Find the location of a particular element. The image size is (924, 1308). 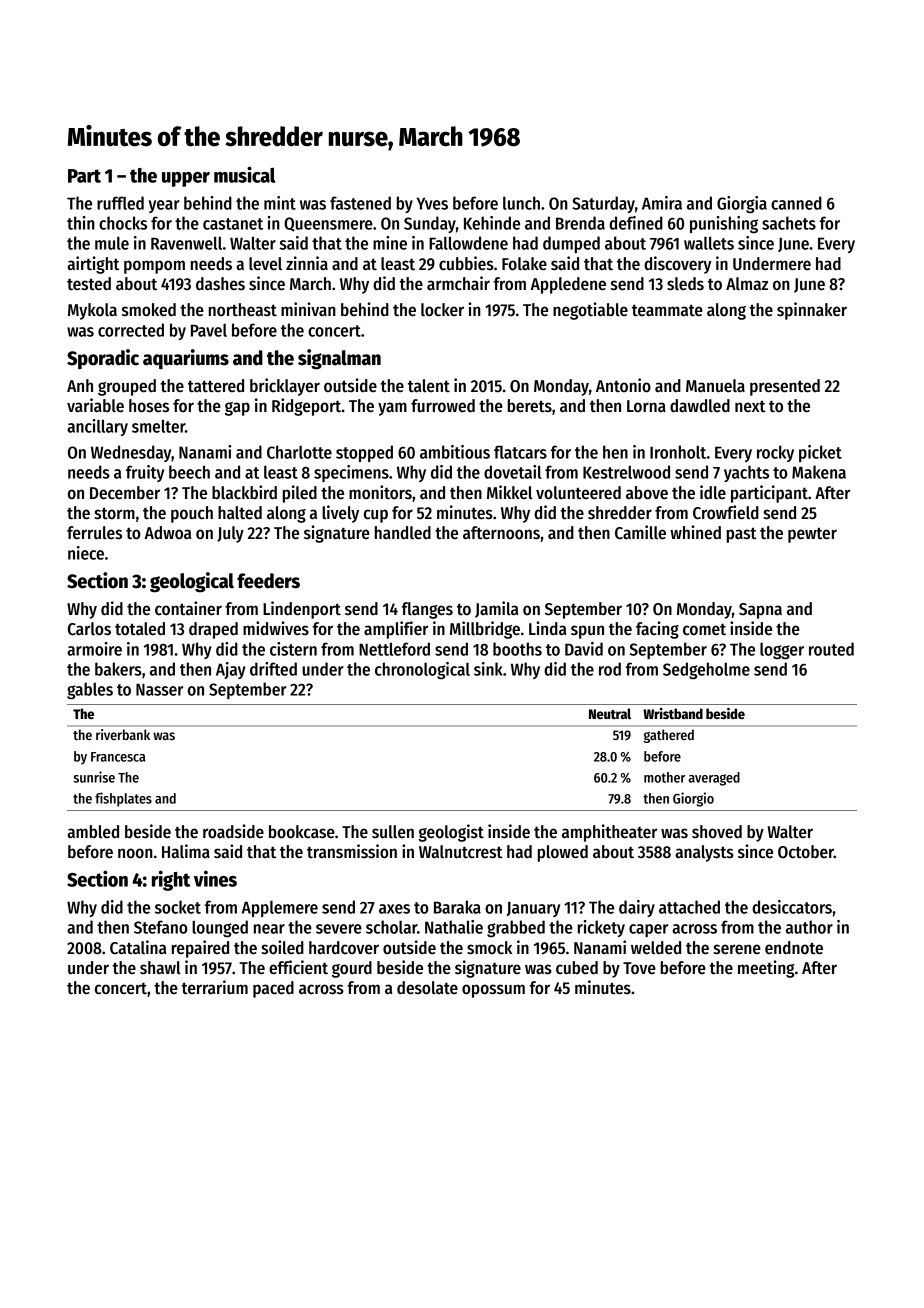

desolate is located at coordinates (427, 988).
